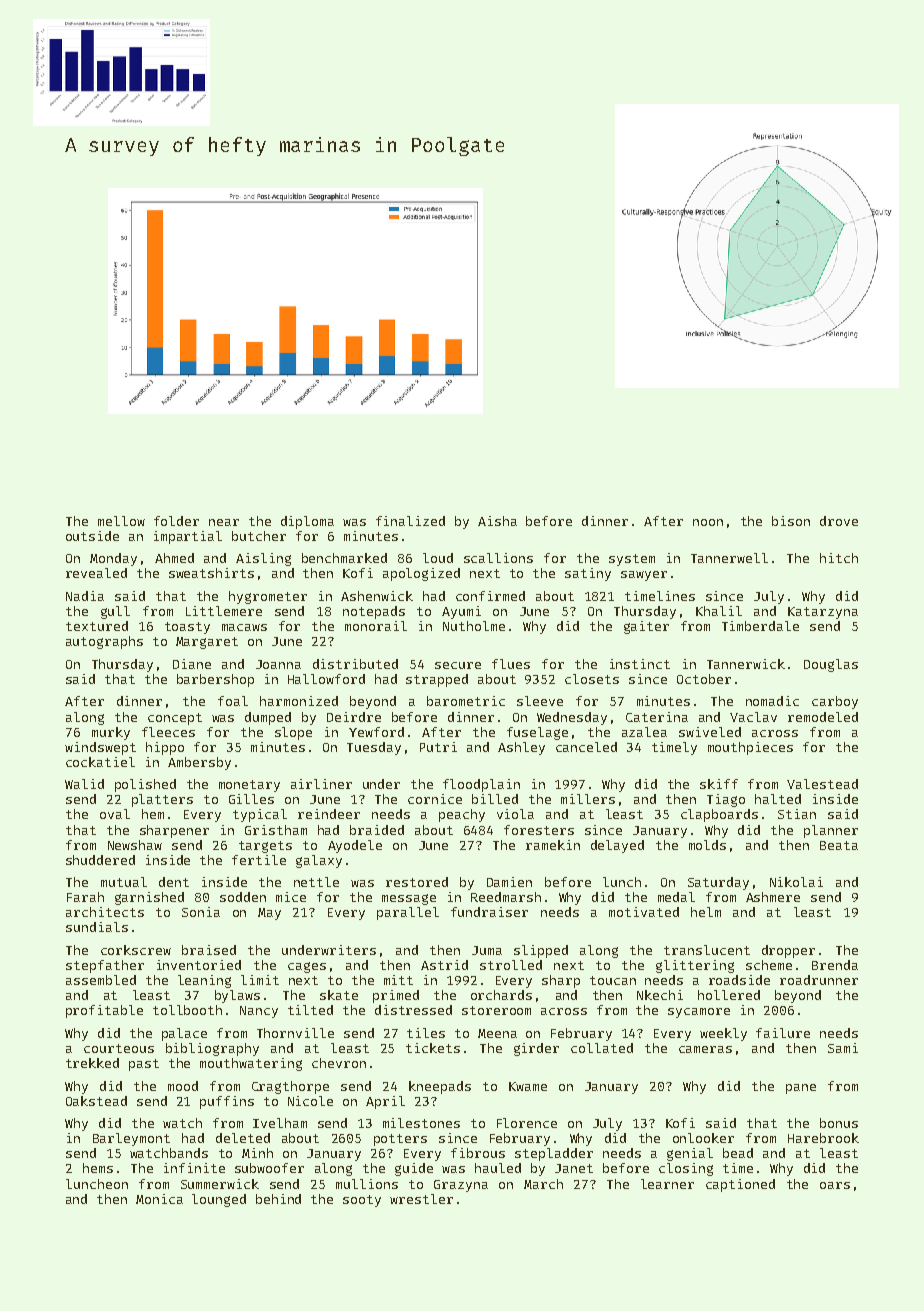  Describe the element at coordinates (321, 784) in the document. I see `airliner` at that location.
